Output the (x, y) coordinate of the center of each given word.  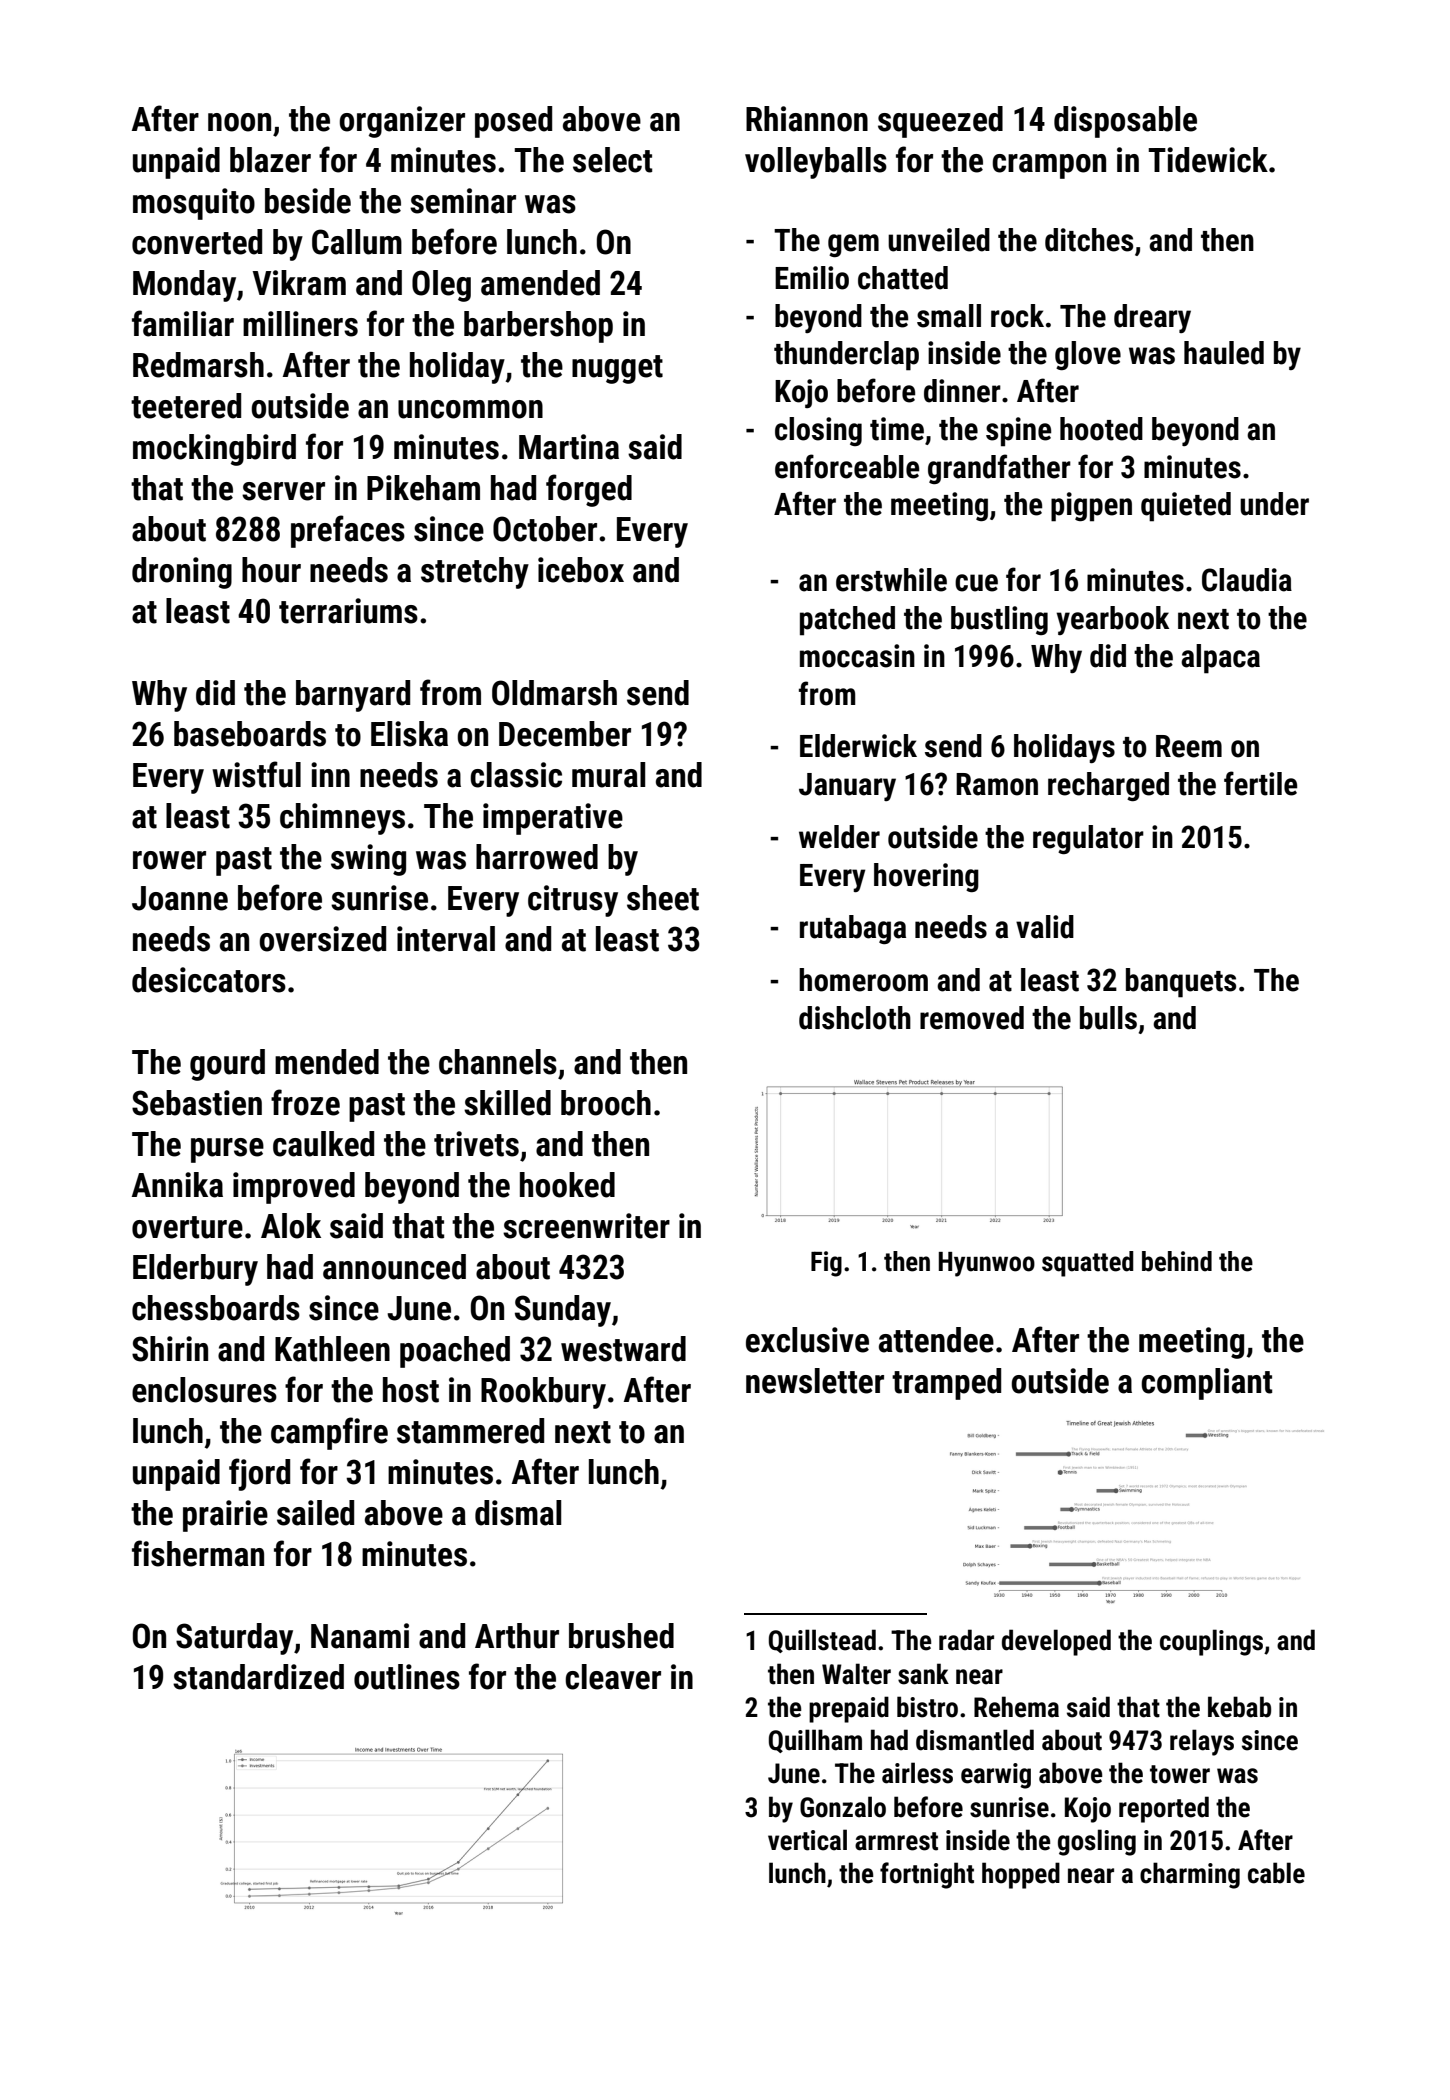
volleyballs (816, 163)
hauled (1224, 353)
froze (305, 1102)
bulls (1108, 1018)
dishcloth (855, 1018)
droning (182, 573)
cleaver (613, 1677)
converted (197, 242)
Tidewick (1208, 160)
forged (589, 490)
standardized (258, 1677)
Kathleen (332, 1349)
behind (1177, 1261)
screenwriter (586, 1226)
